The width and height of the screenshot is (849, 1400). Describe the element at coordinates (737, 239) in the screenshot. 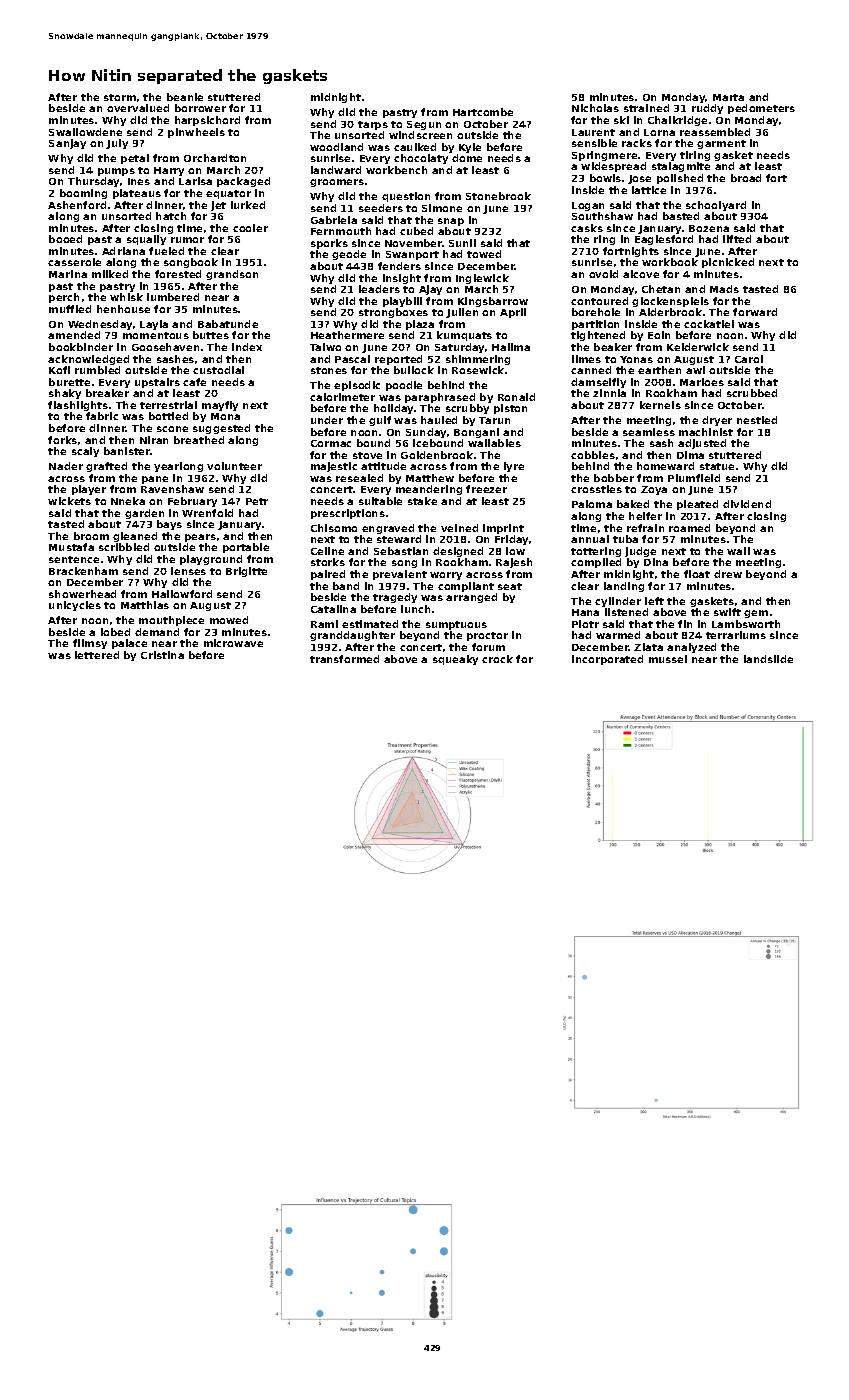

I see `lifted` at that location.
